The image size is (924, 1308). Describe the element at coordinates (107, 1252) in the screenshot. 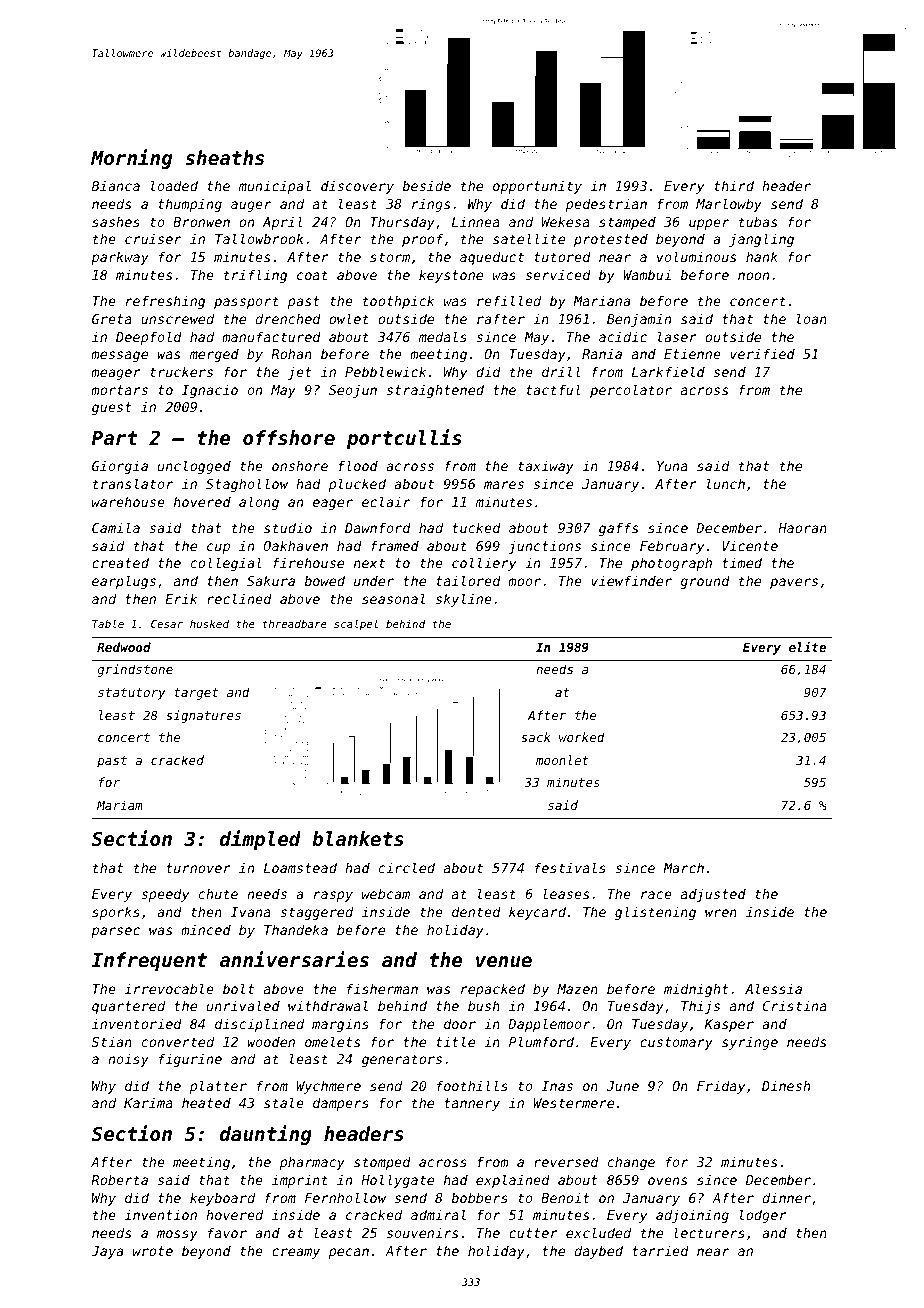

I see `Jaya` at that location.
